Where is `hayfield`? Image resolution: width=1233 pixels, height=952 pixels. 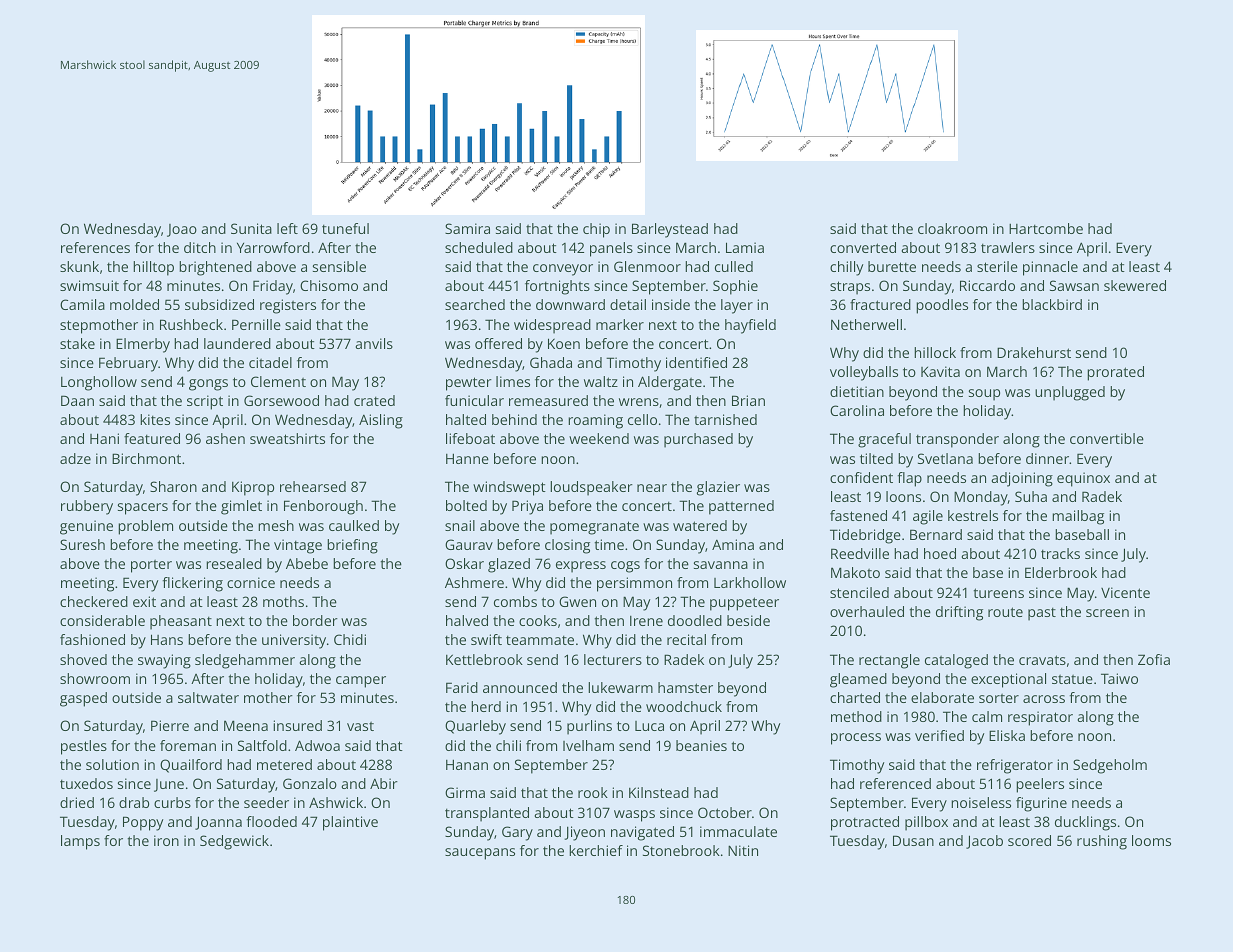 hayfield is located at coordinates (750, 326).
